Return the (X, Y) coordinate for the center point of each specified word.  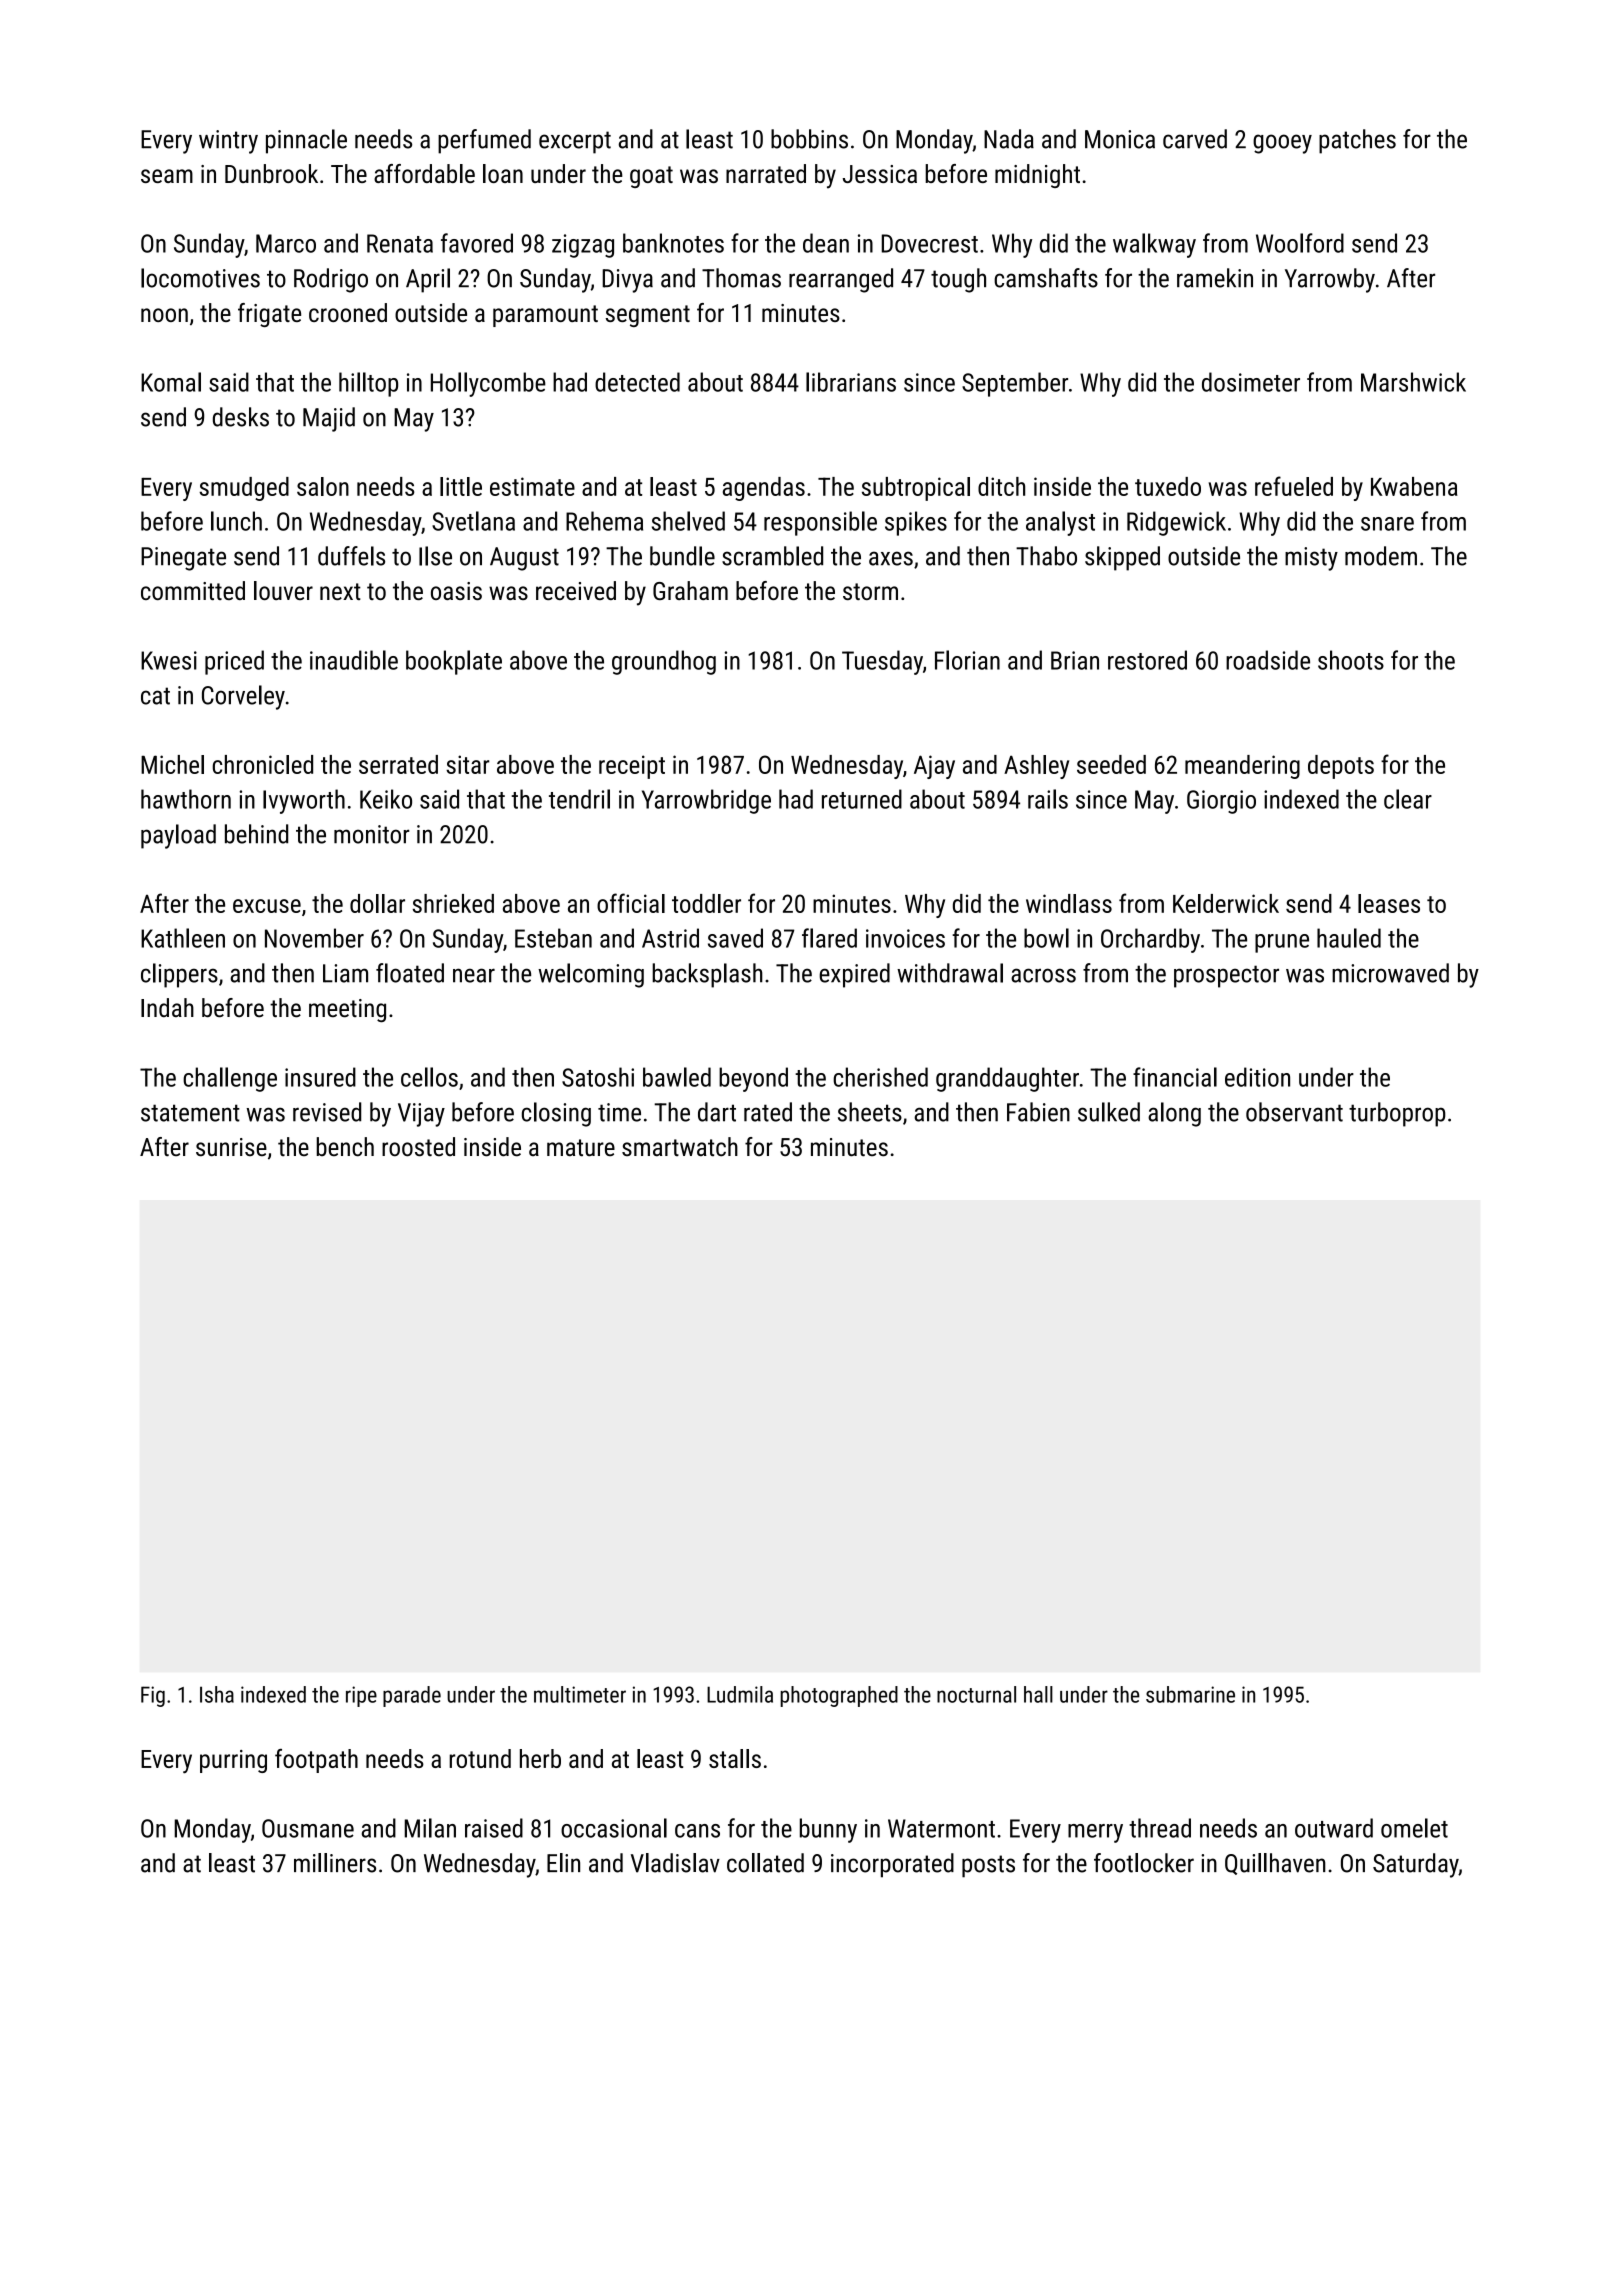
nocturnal (976, 1694)
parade (412, 1696)
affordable (424, 173)
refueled (1294, 486)
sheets (870, 1112)
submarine (1190, 1694)
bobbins (809, 139)
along (1174, 1114)
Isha (217, 1694)
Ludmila (740, 1694)
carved (1195, 139)
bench (345, 1147)
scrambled (772, 556)
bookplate (454, 662)
